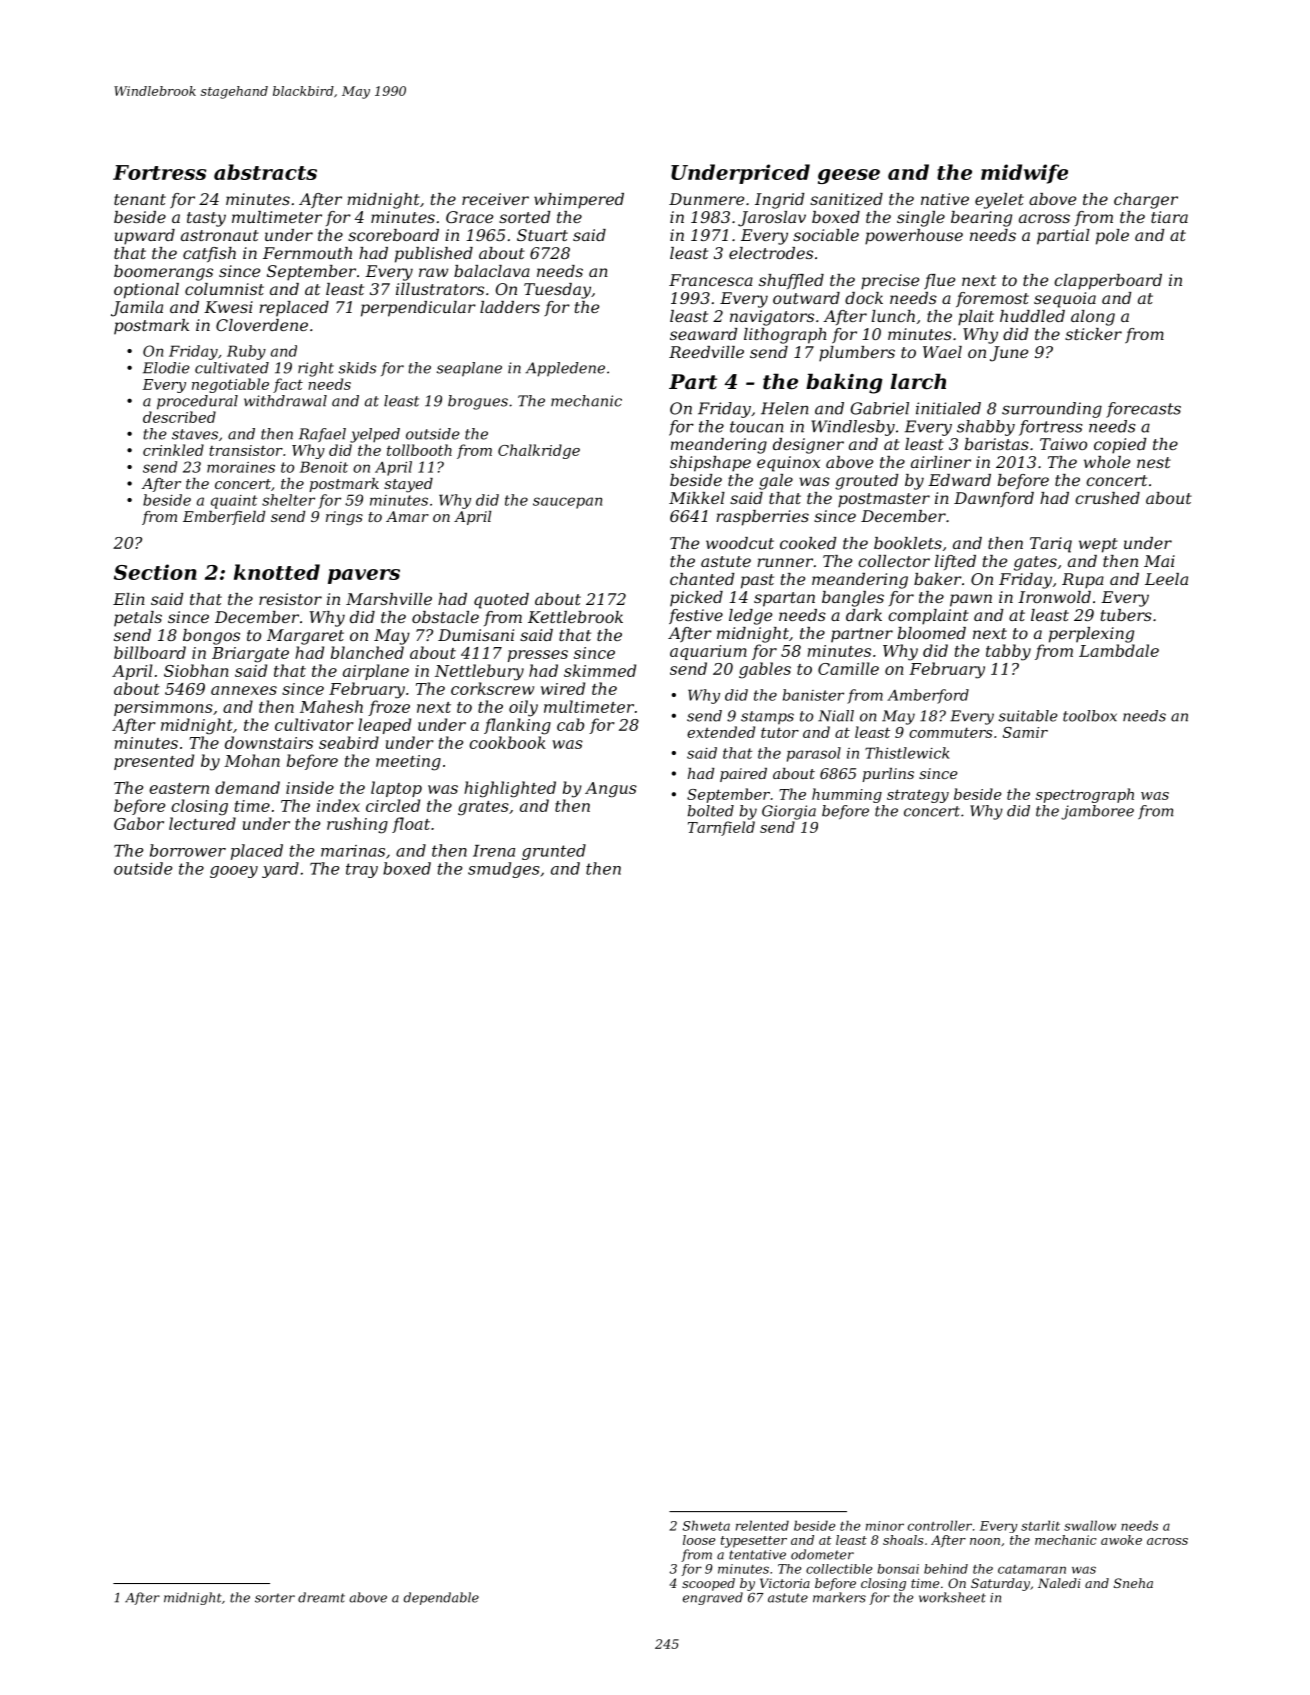 This screenshot has height=1695, width=1310. Describe the element at coordinates (140, 199) in the screenshot. I see `tenant` at that location.
